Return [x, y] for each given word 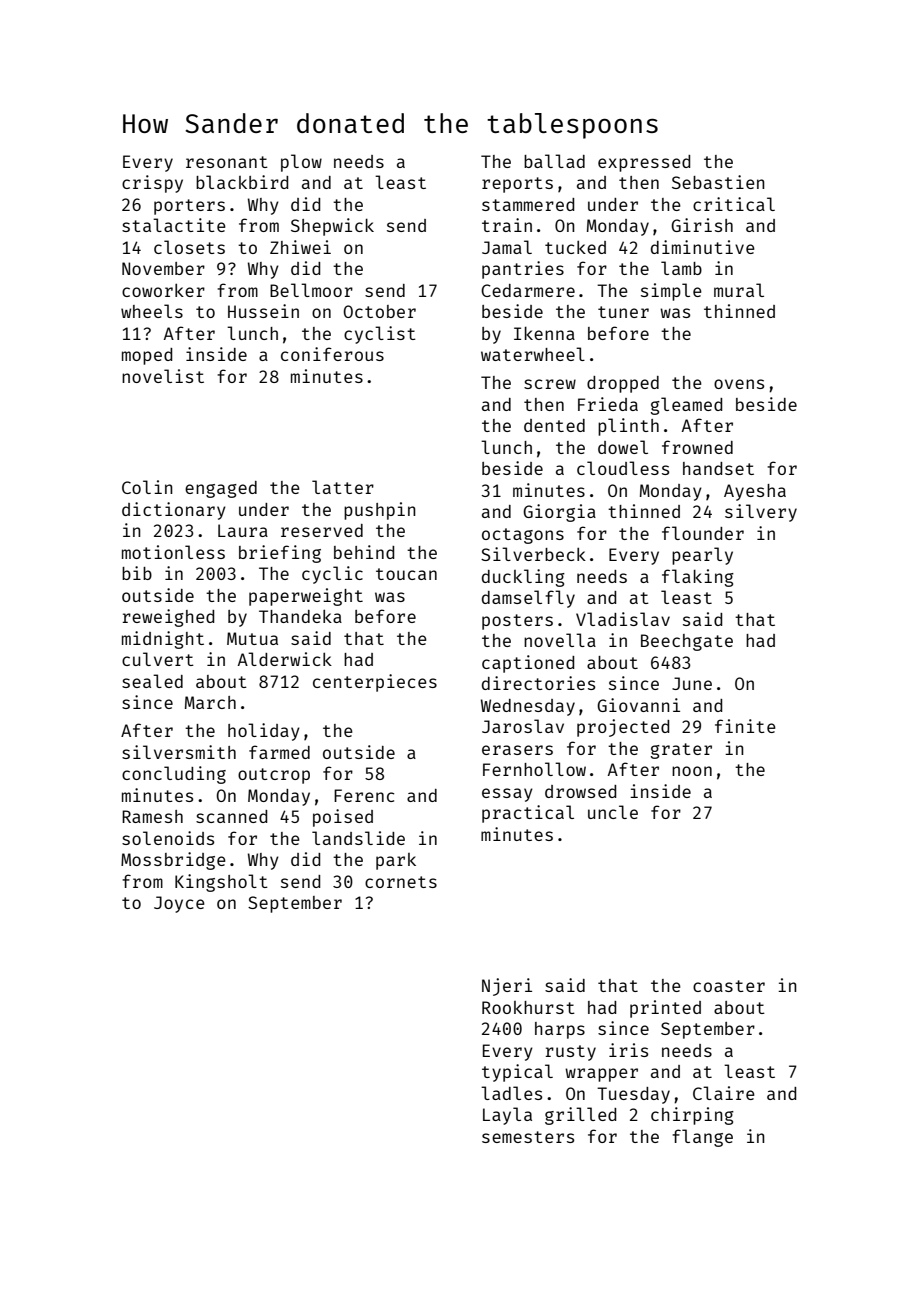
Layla [507, 1116]
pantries [523, 270]
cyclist [380, 335]
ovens [739, 384]
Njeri [507, 987]
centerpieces [375, 683]
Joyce [179, 904]
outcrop [274, 776]
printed [665, 1009]
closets [189, 247]
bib [137, 573]
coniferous [332, 354]
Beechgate [687, 642]
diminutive [703, 247]
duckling [523, 578]
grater [681, 751]
